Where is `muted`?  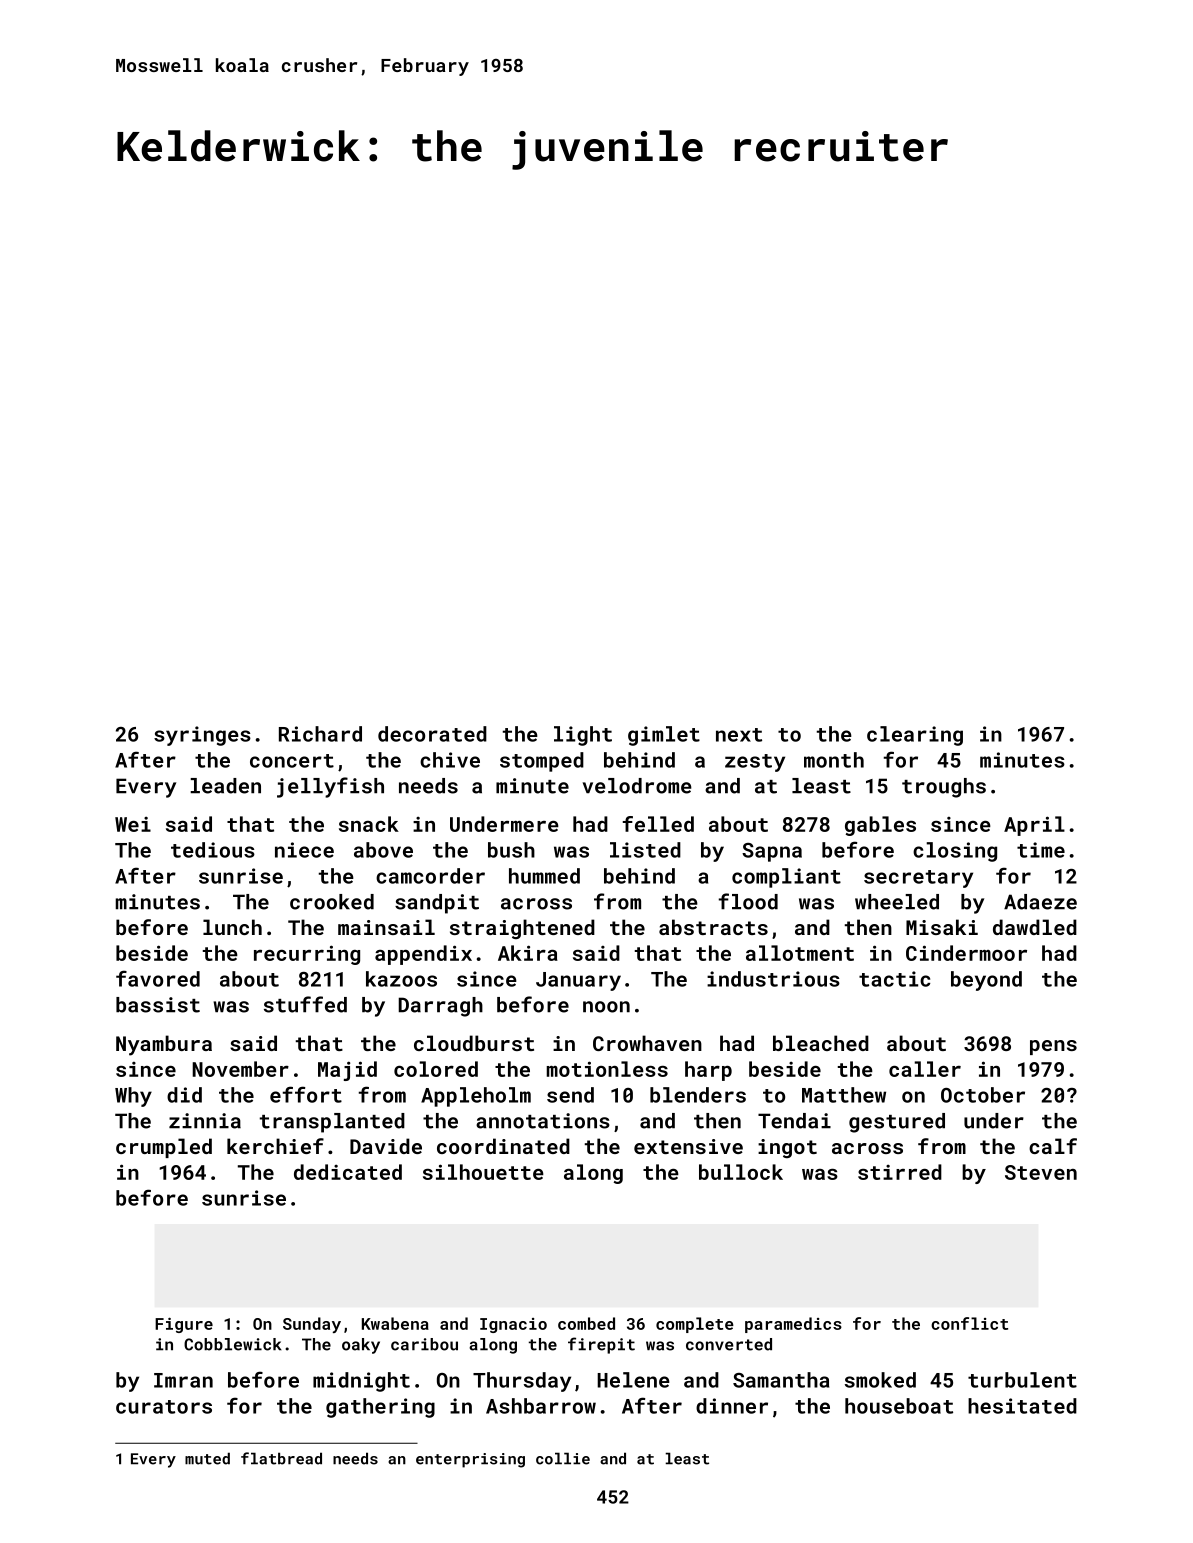 muted is located at coordinates (207, 1458).
